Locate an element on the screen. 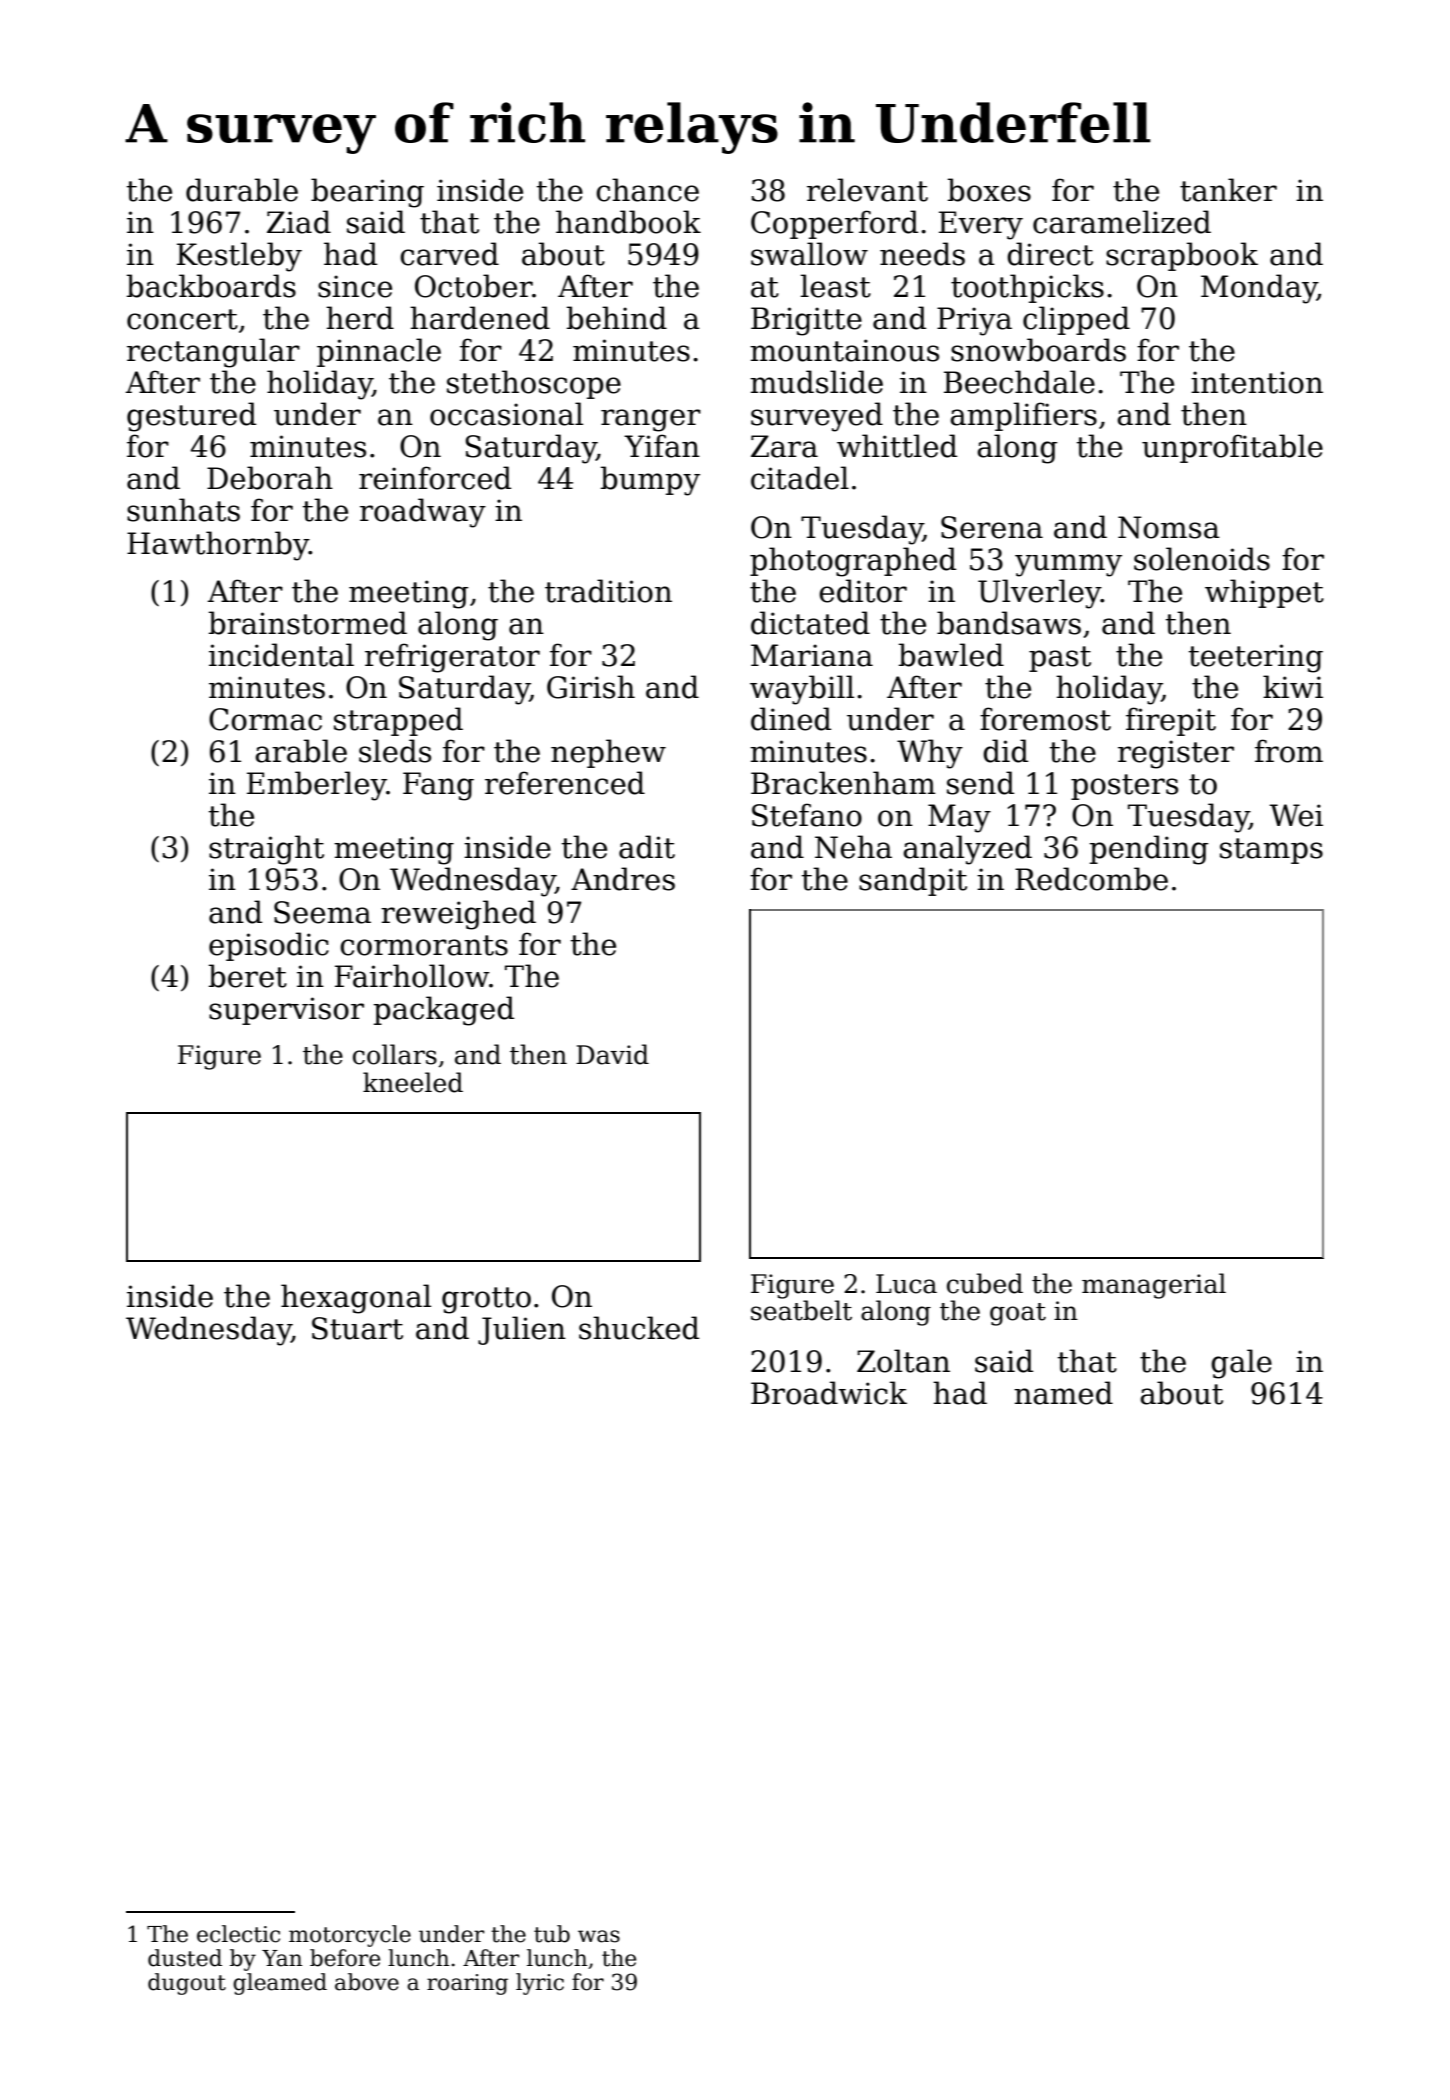 Image resolution: width=1450 pixels, height=2100 pixels. Luca is located at coordinates (906, 1284).
